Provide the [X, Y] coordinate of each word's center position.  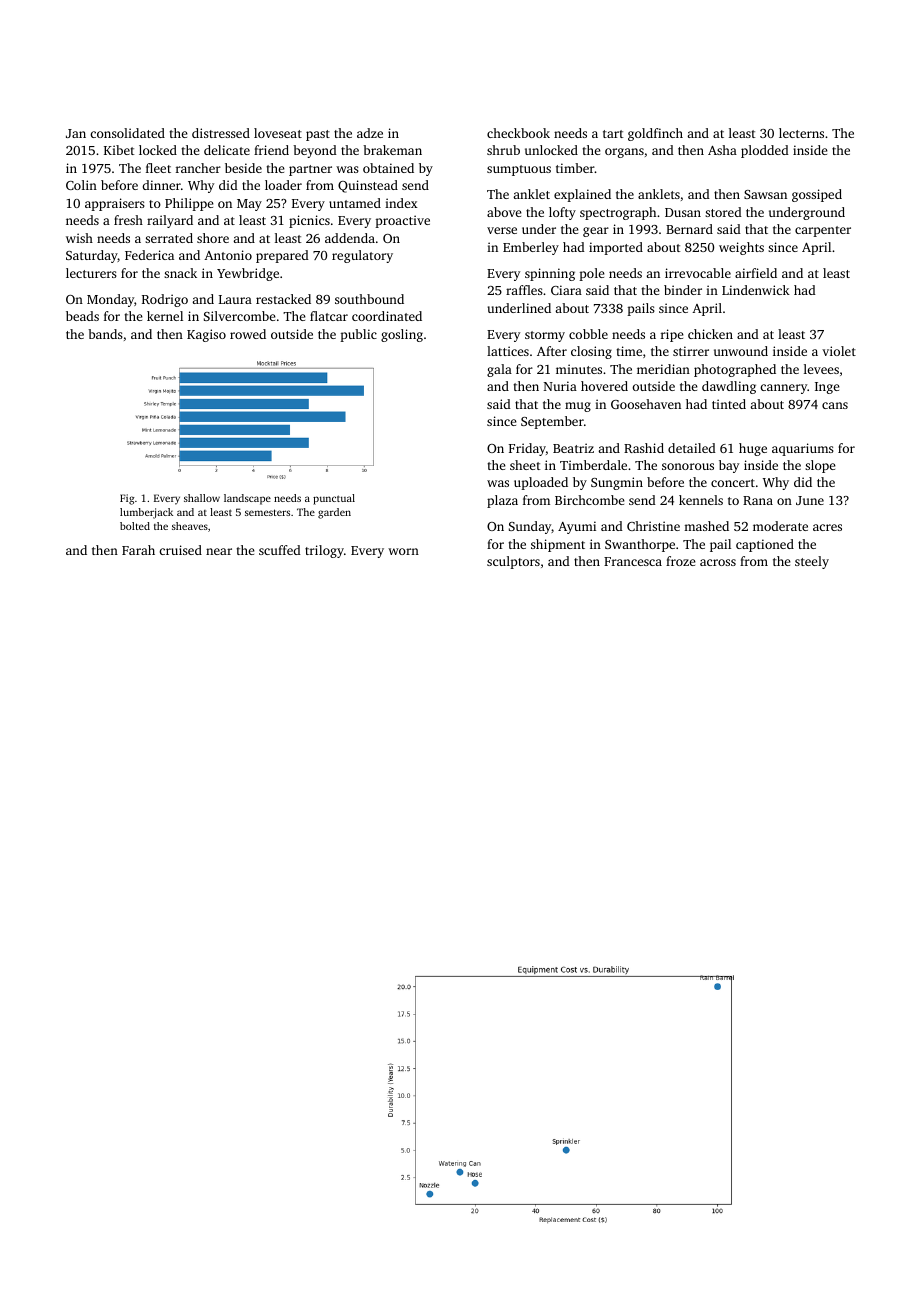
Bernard [689, 229]
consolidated [127, 133]
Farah [138, 550]
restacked [283, 299]
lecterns [801, 133]
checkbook [518, 133]
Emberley [531, 248]
